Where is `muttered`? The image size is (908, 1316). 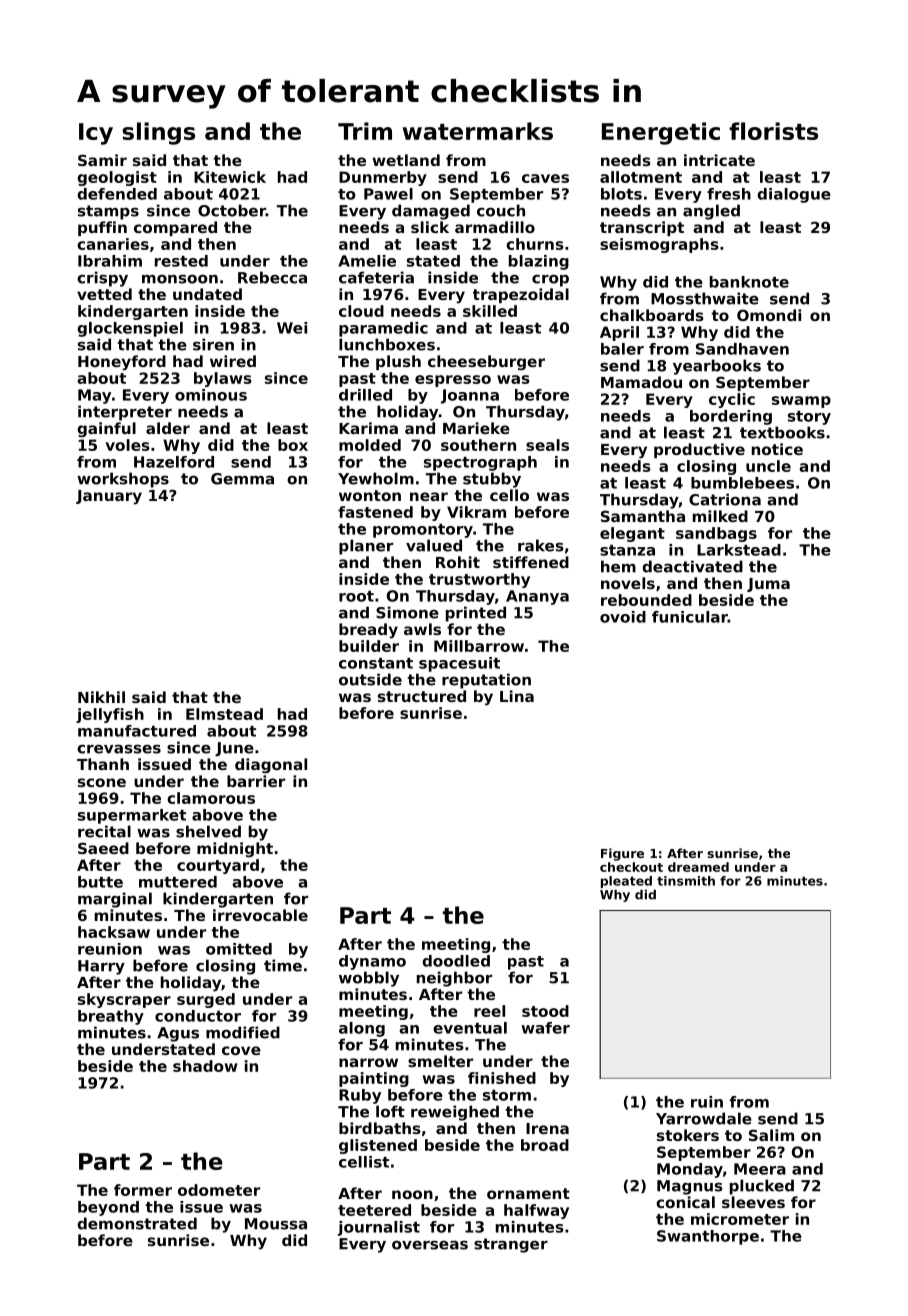 muttered is located at coordinates (178, 882).
